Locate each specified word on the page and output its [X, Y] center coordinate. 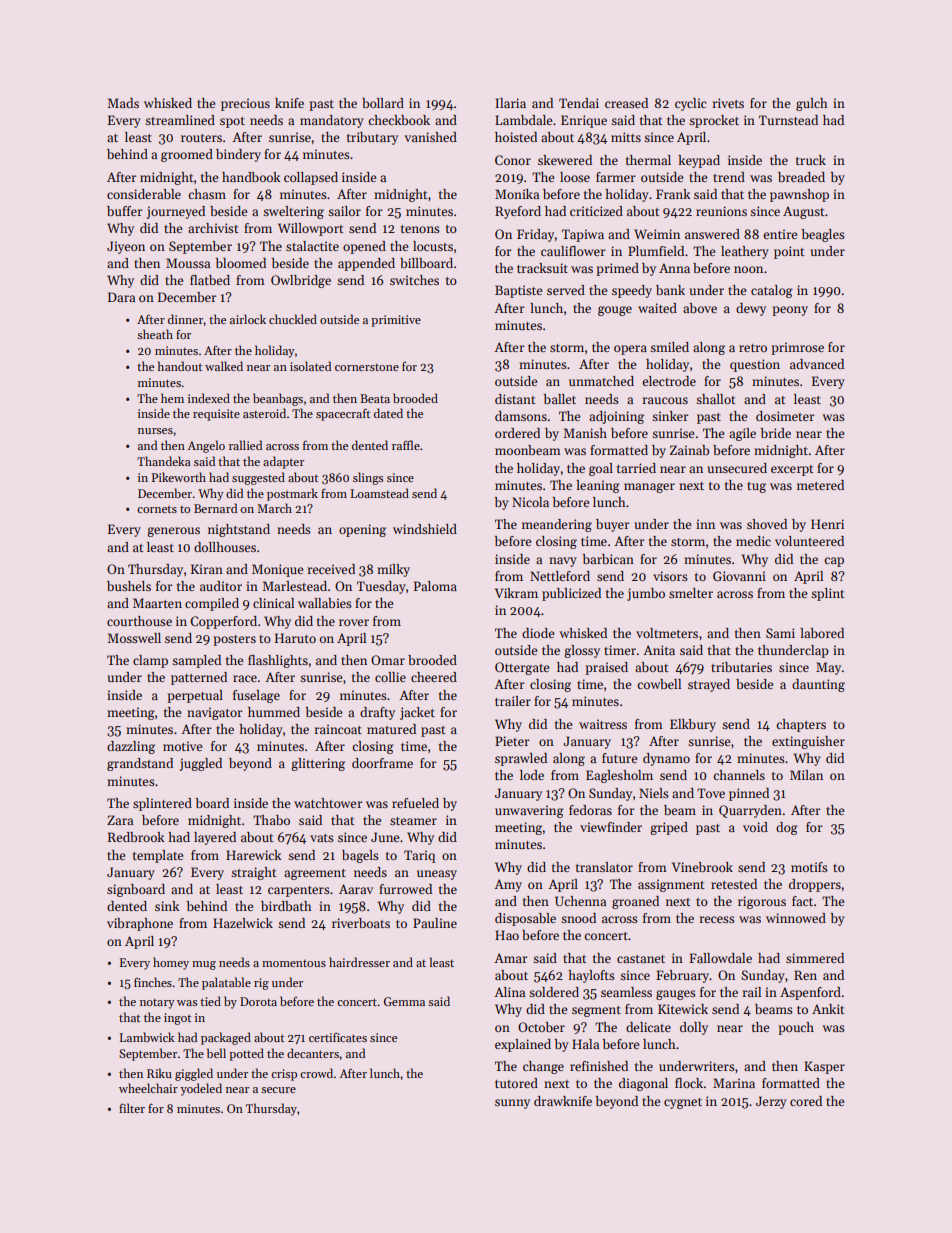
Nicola [530, 502]
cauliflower [573, 251]
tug [756, 487]
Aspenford [810, 993]
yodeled [201, 1089]
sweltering [293, 212]
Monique [278, 570]
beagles [823, 235]
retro [753, 348]
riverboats [361, 923]
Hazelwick [243, 923]
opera [630, 350]
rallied [245, 445]
